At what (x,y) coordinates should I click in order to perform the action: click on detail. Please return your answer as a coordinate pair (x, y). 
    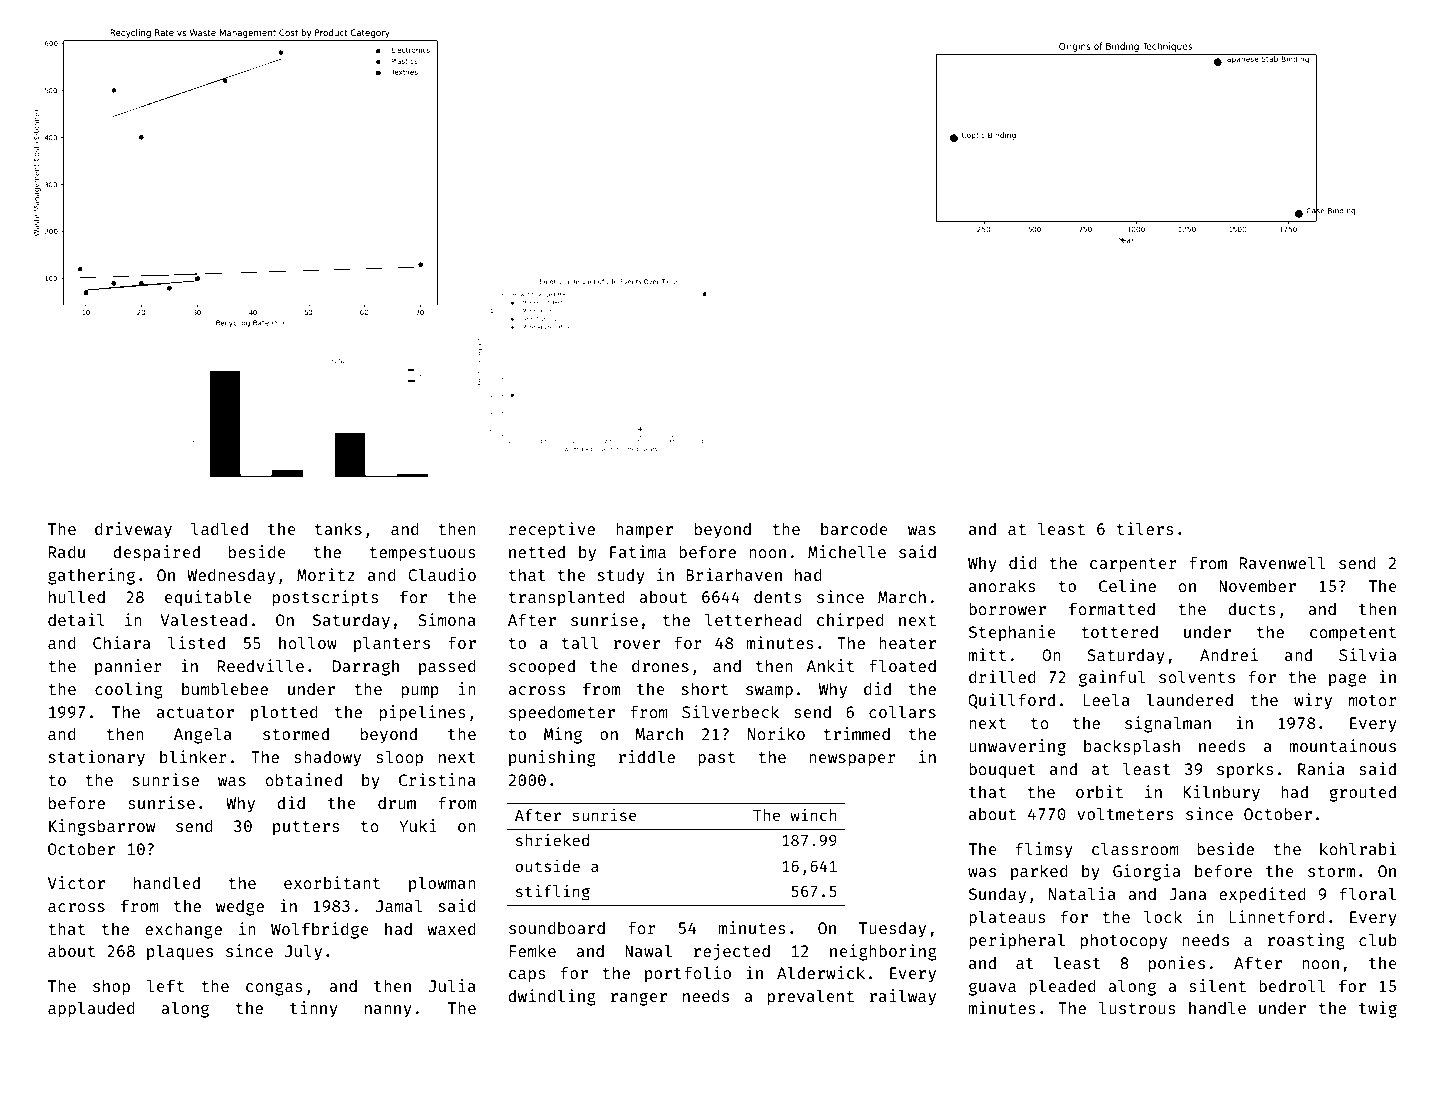
    Looking at the image, I should click on (76, 619).
